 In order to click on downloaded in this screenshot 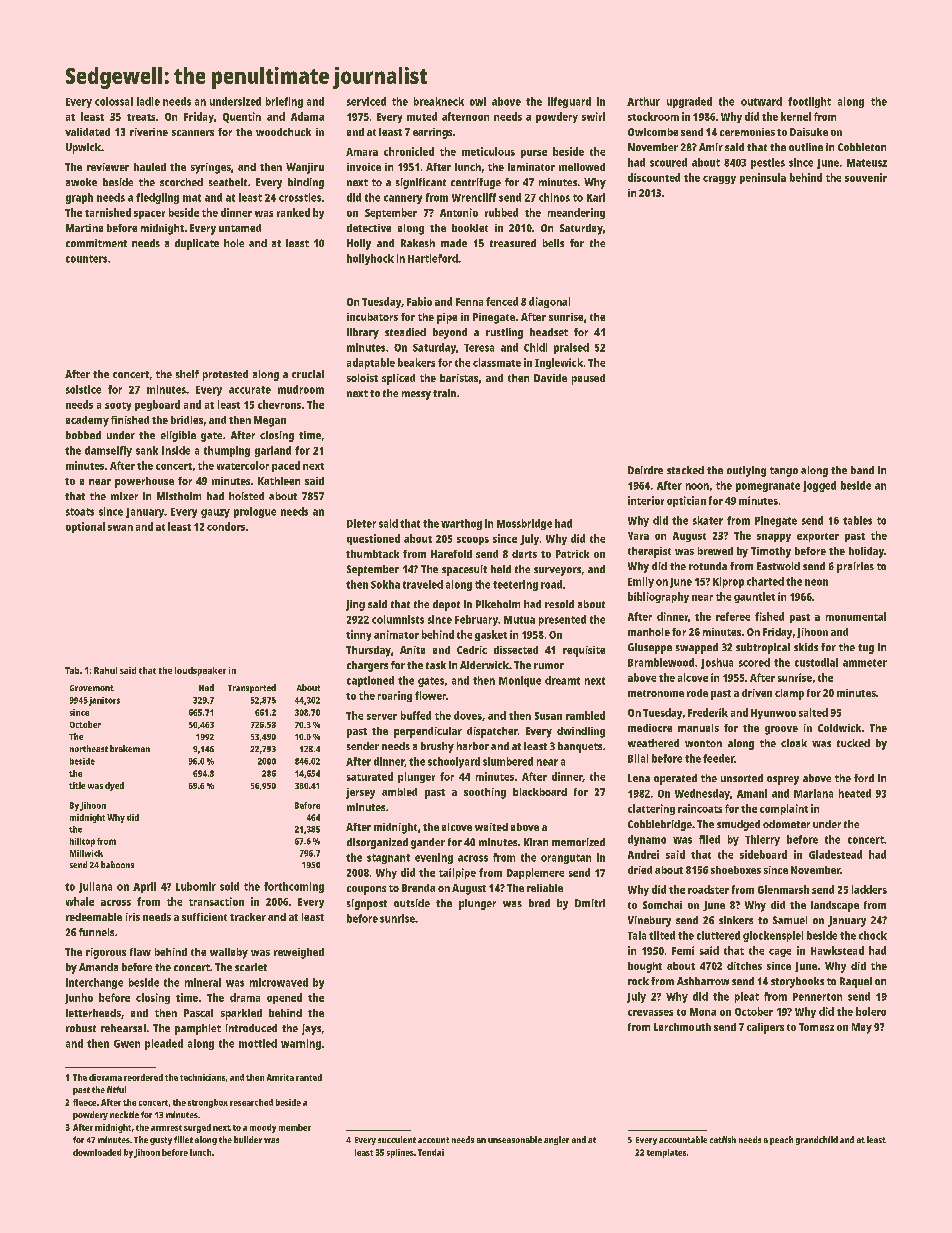, I will do `click(97, 1152)`.
